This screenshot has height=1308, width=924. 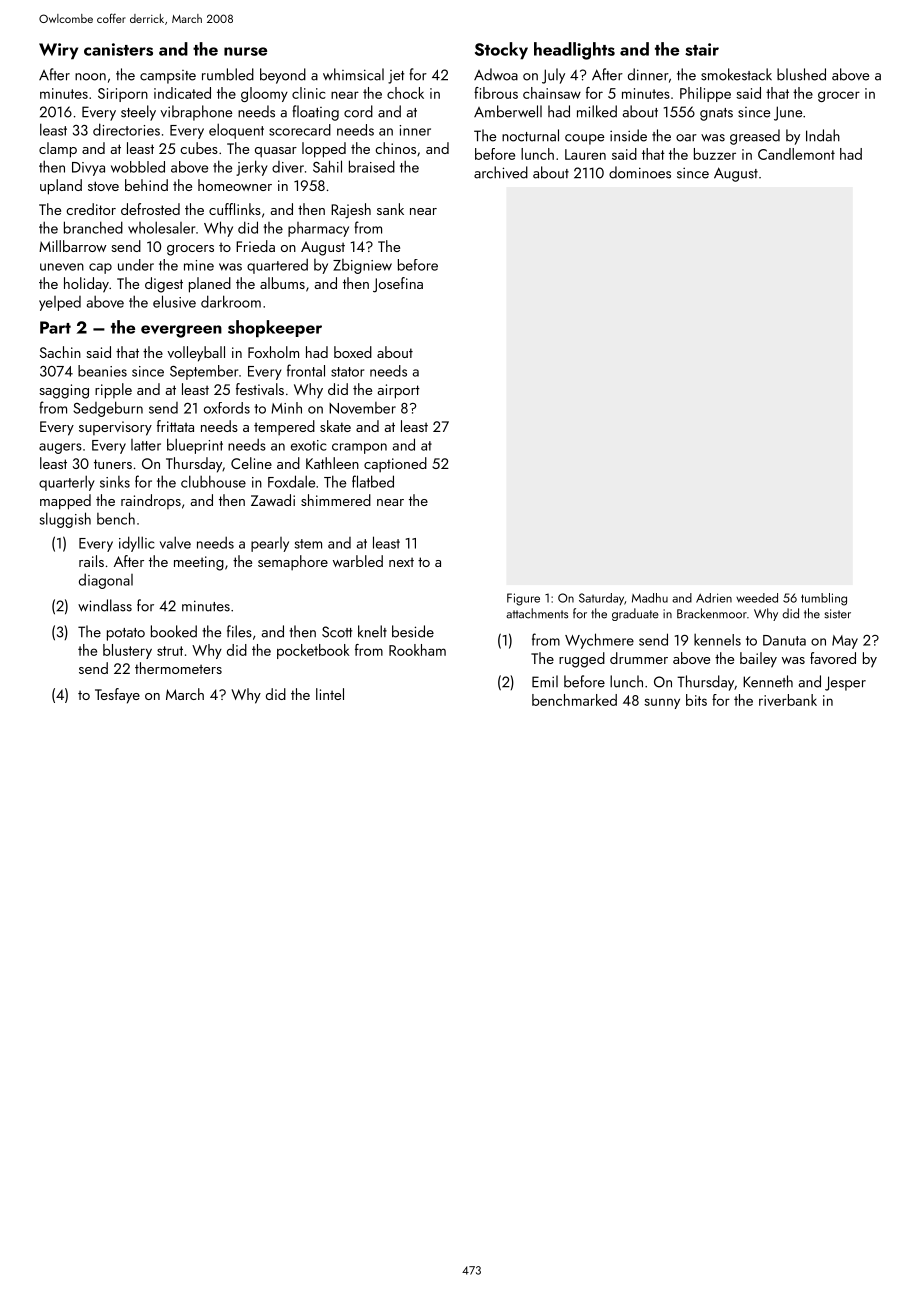 What do you see at coordinates (650, 598) in the screenshot?
I see `Madhu` at bounding box center [650, 598].
